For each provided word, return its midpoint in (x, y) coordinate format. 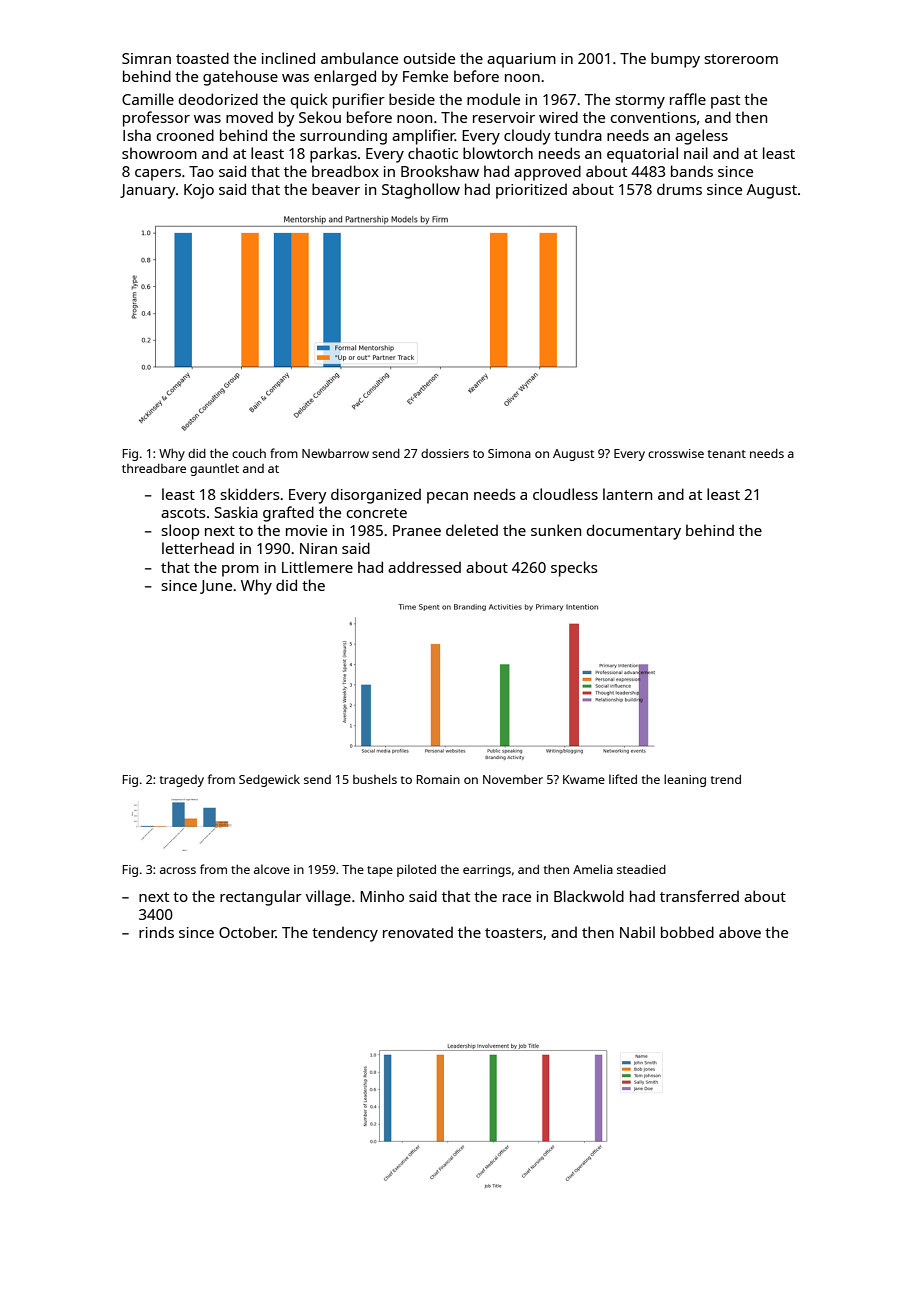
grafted (288, 514)
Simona (509, 453)
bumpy (675, 60)
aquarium (521, 60)
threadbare (154, 468)
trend (726, 779)
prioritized (531, 191)
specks (574, 569)
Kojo (199, 191)
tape (380, 871)
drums (679, 189)
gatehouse (240, 78)
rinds (156, 932)
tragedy (182, 781)
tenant (727, 454)
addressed (424, 567)
